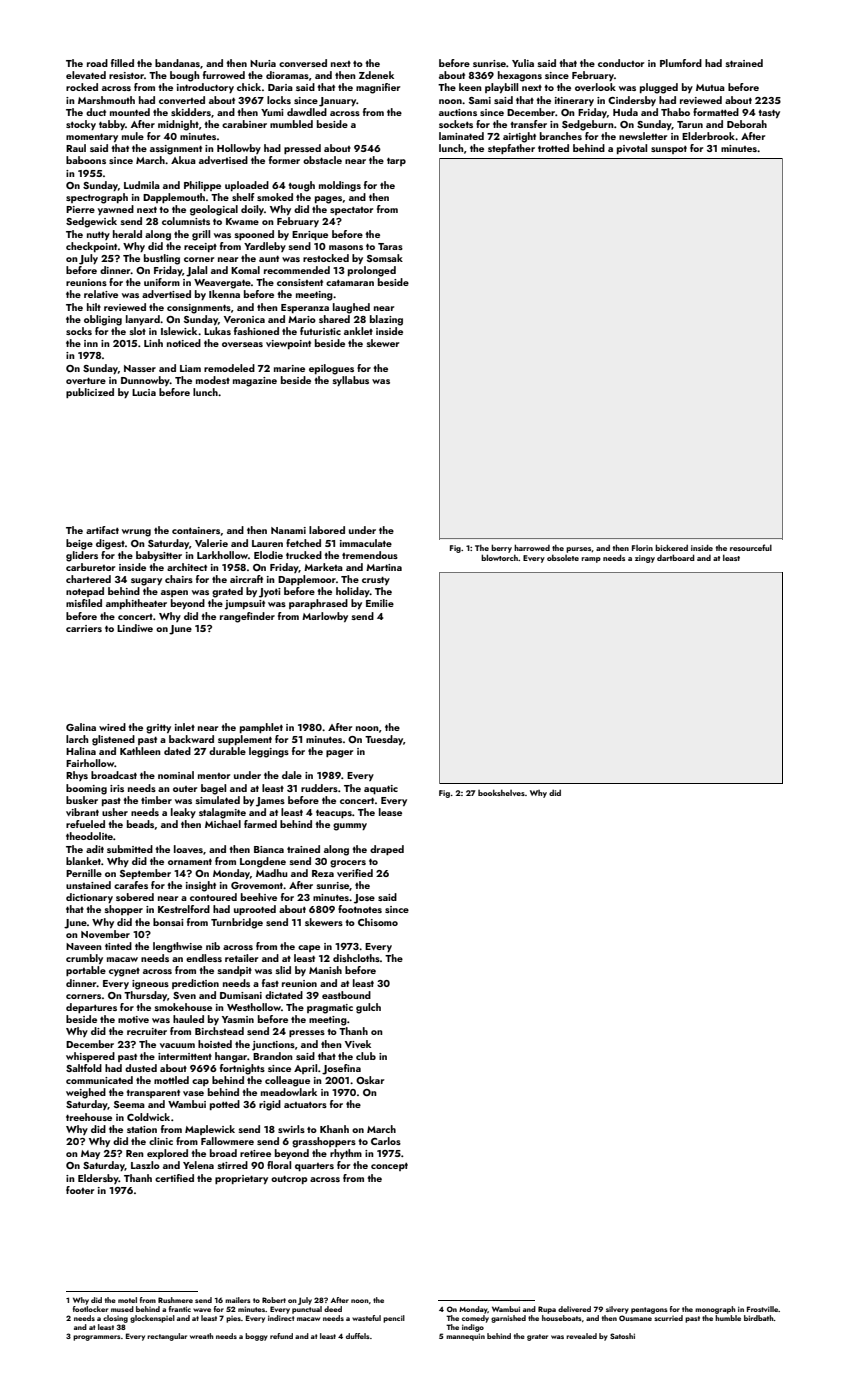 Image resolution: width=849 pixels, height=1400 pixels. What do you see at coordinates (174, 198) in the page?
I see `Dapplemouth` at bounding box center [174, 198].
